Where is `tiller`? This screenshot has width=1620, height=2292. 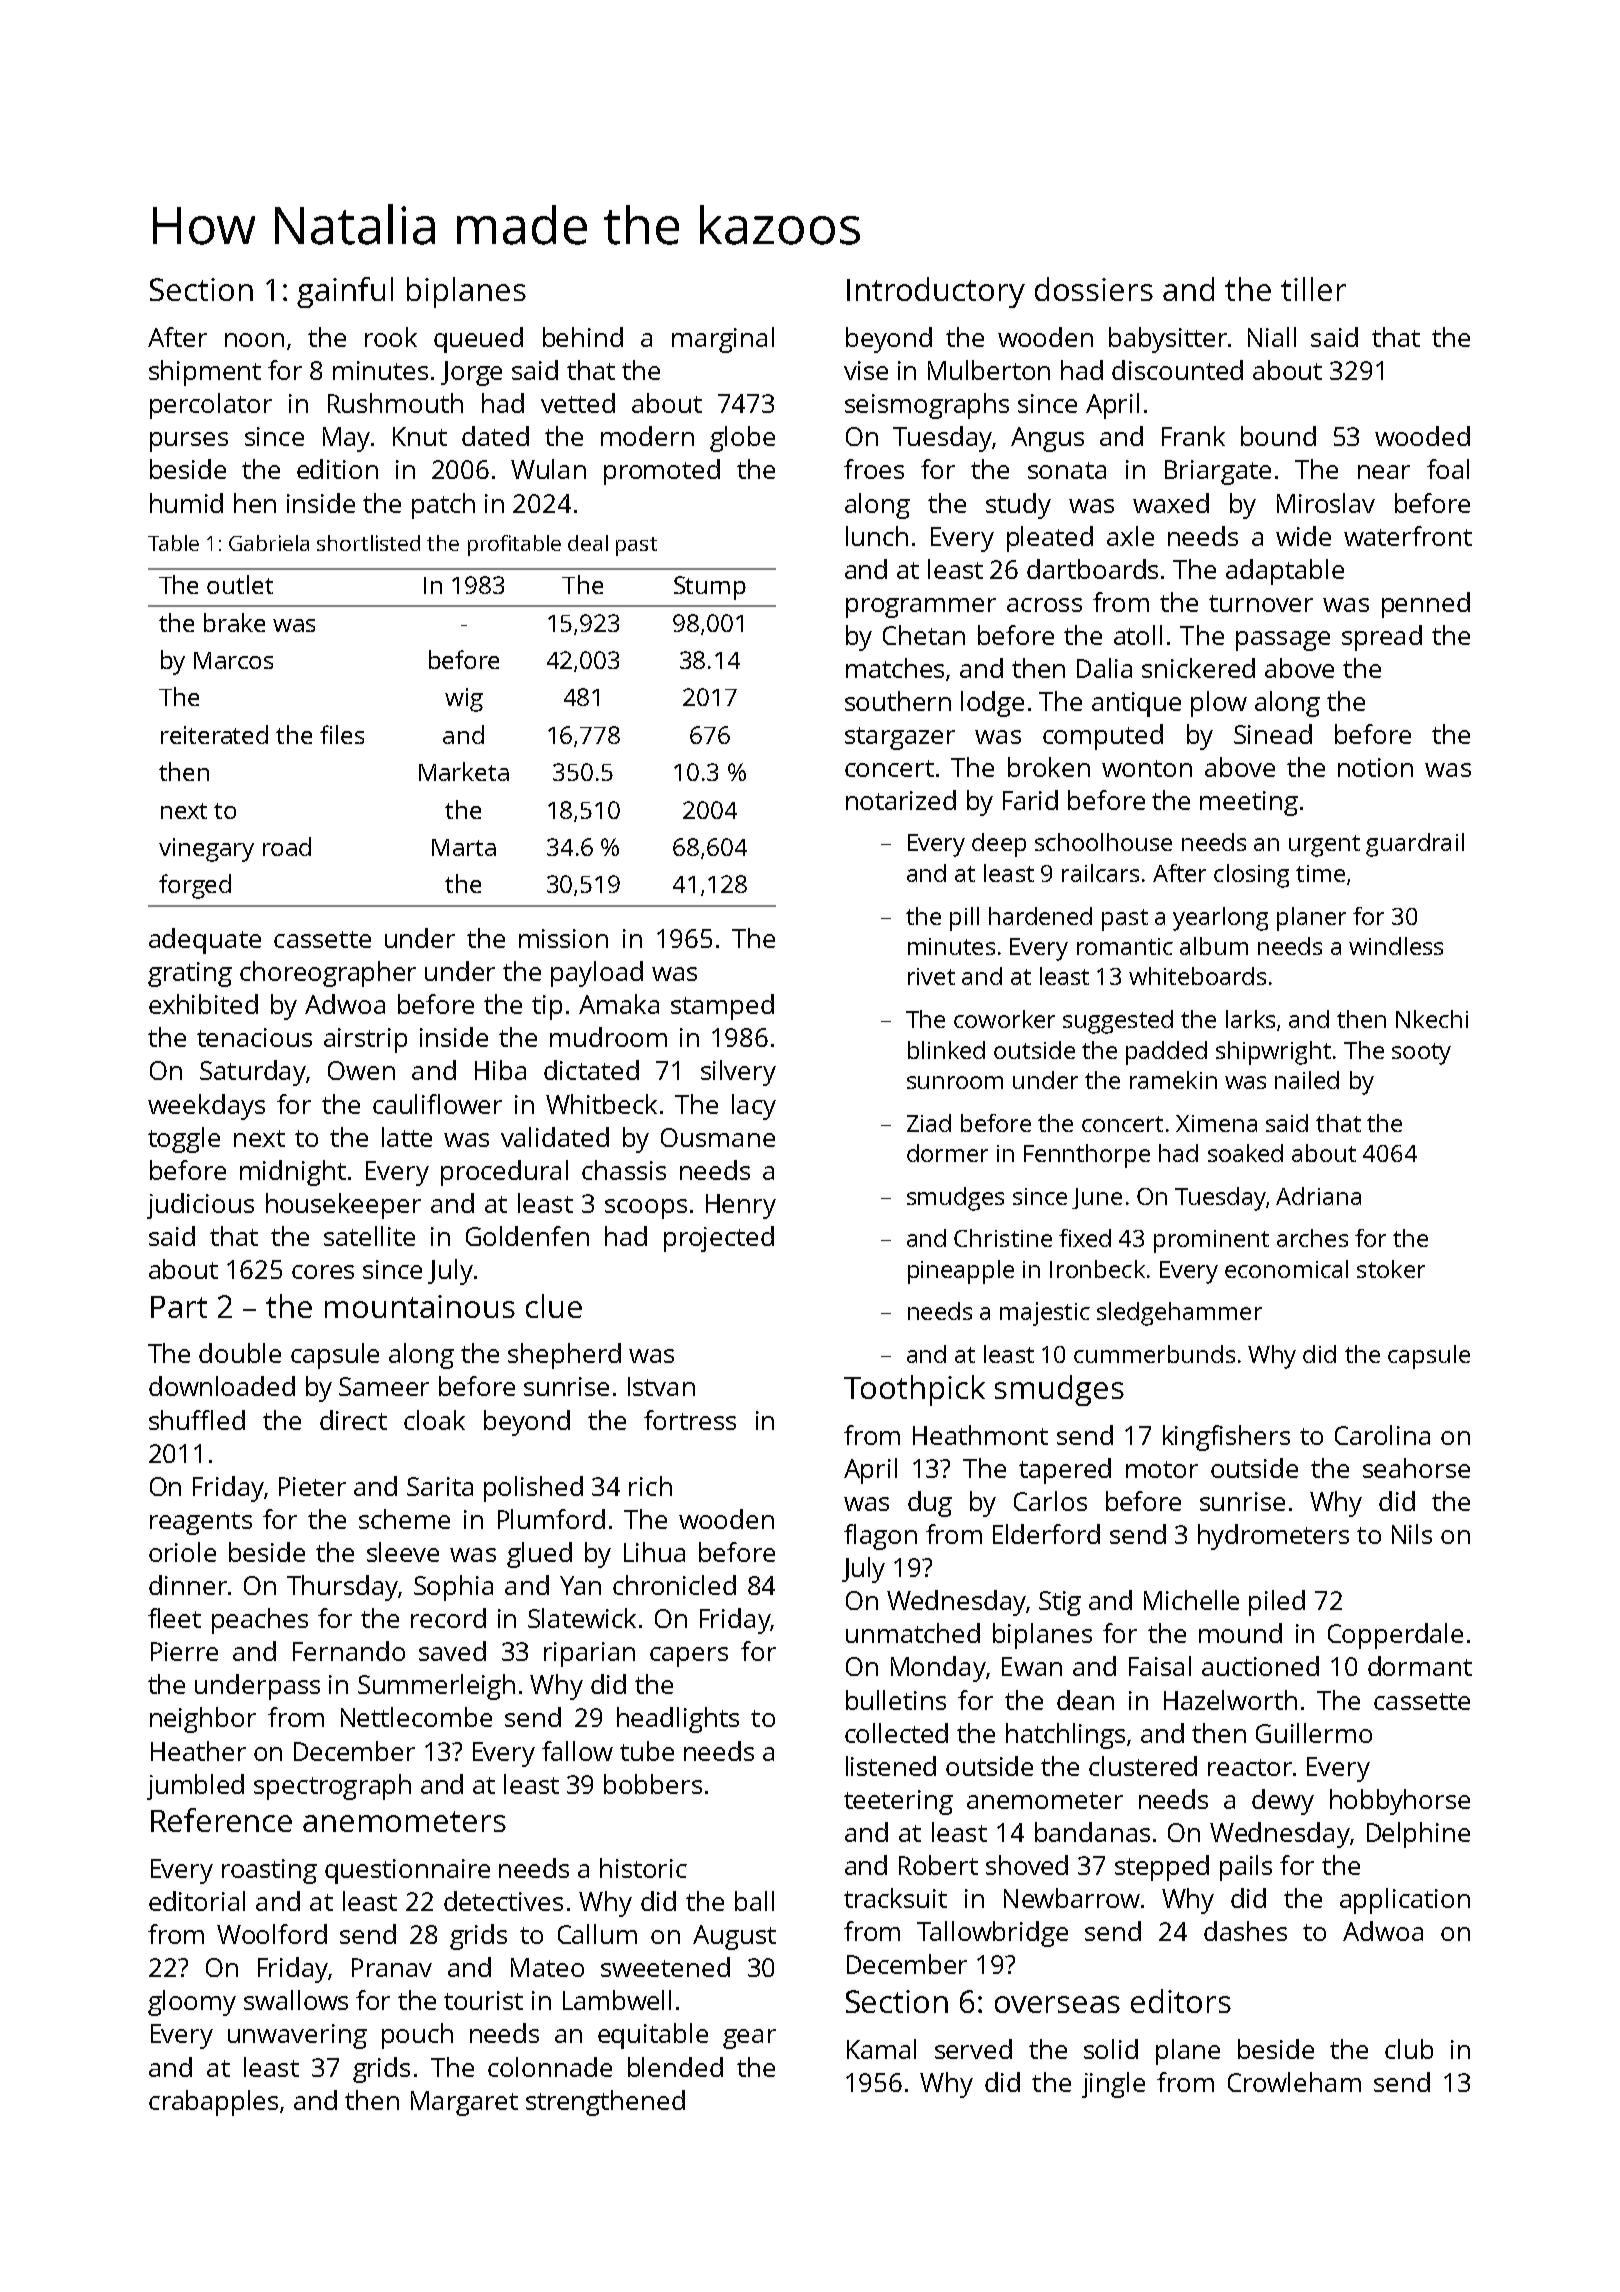 tiller is located at coordinates (1313, 289).
